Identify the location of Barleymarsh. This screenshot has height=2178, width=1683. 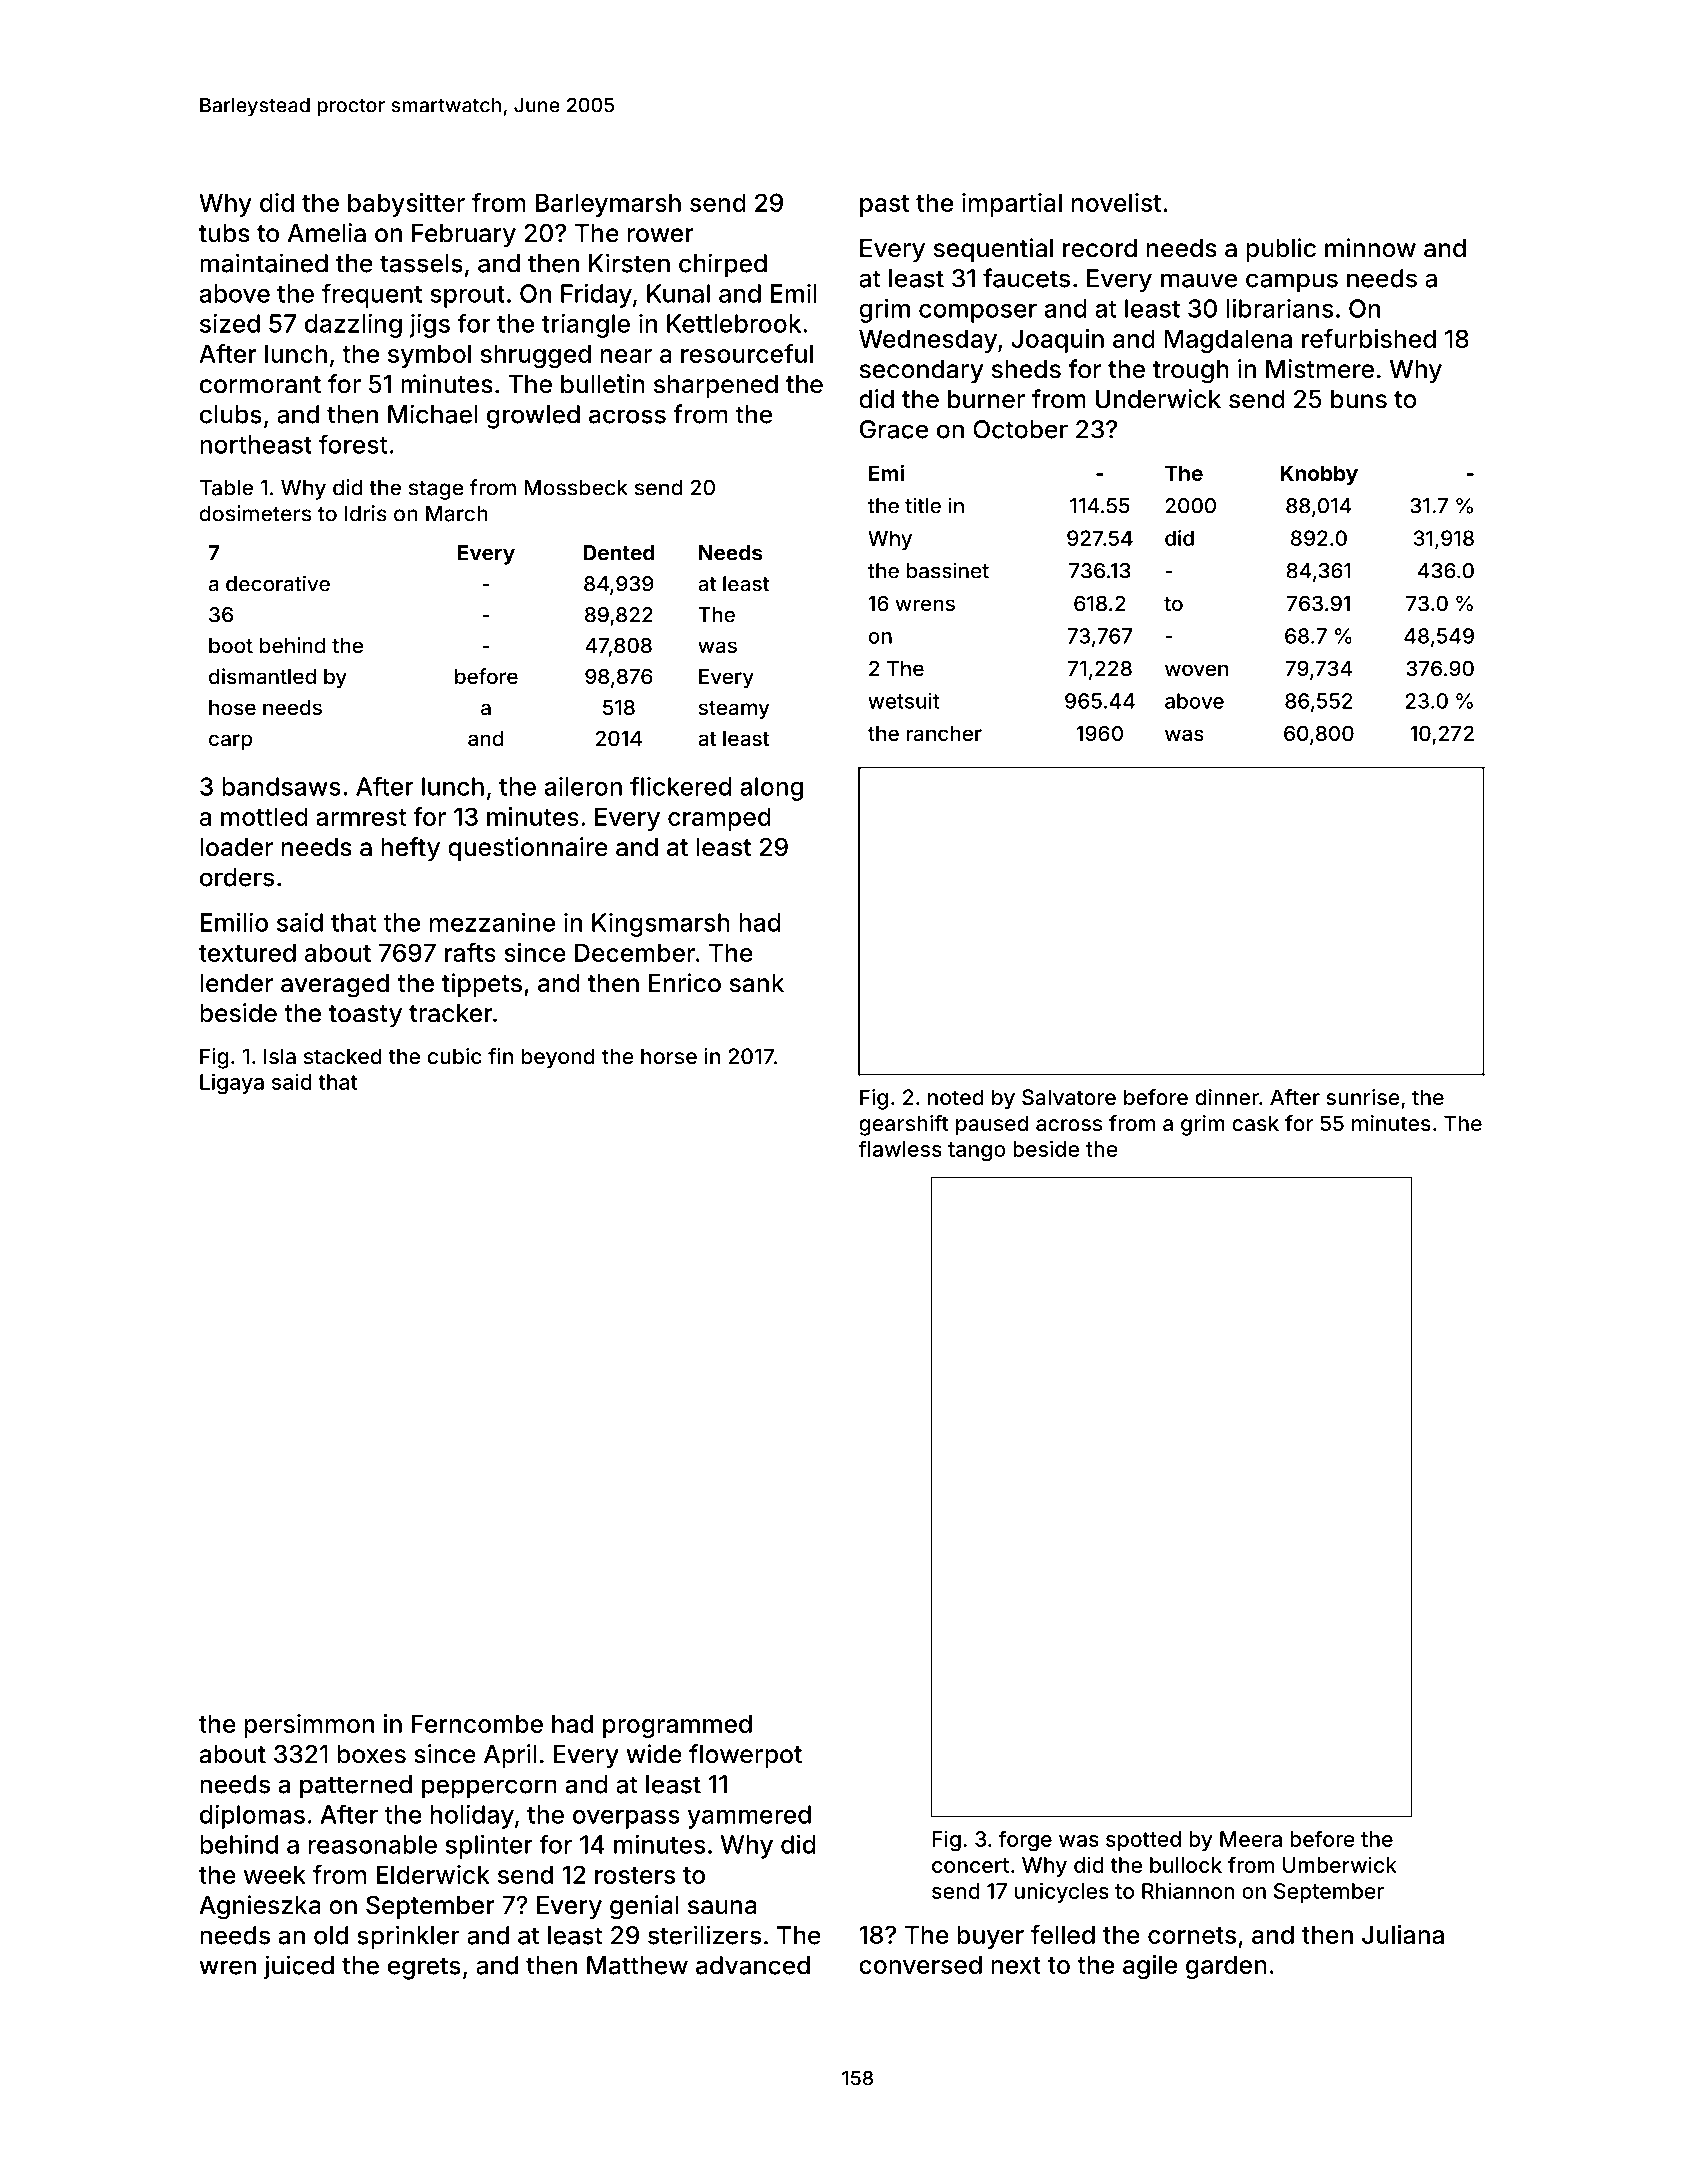
(608, 205).
